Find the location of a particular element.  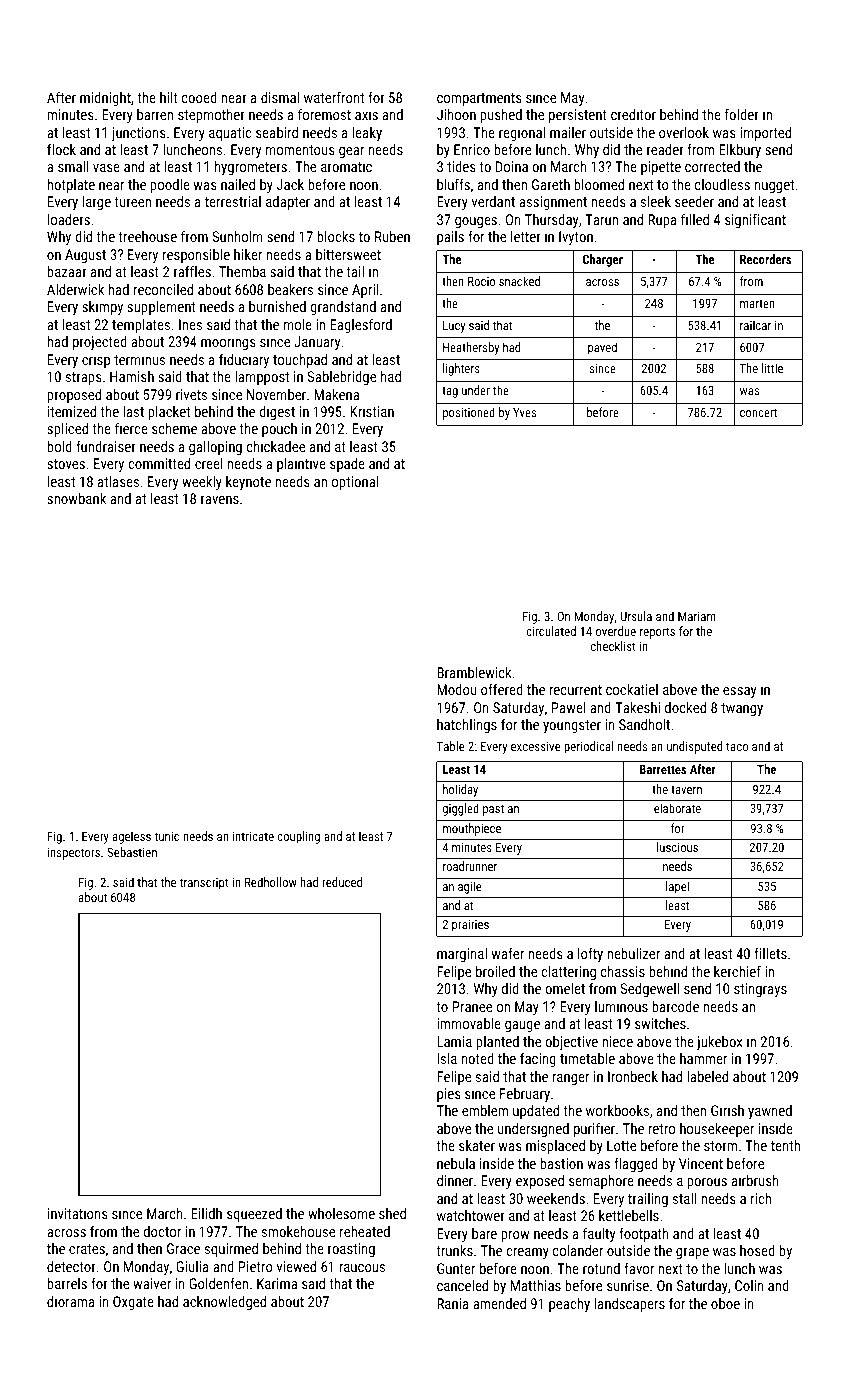

hosed is located at coordinates (757, 1250).
